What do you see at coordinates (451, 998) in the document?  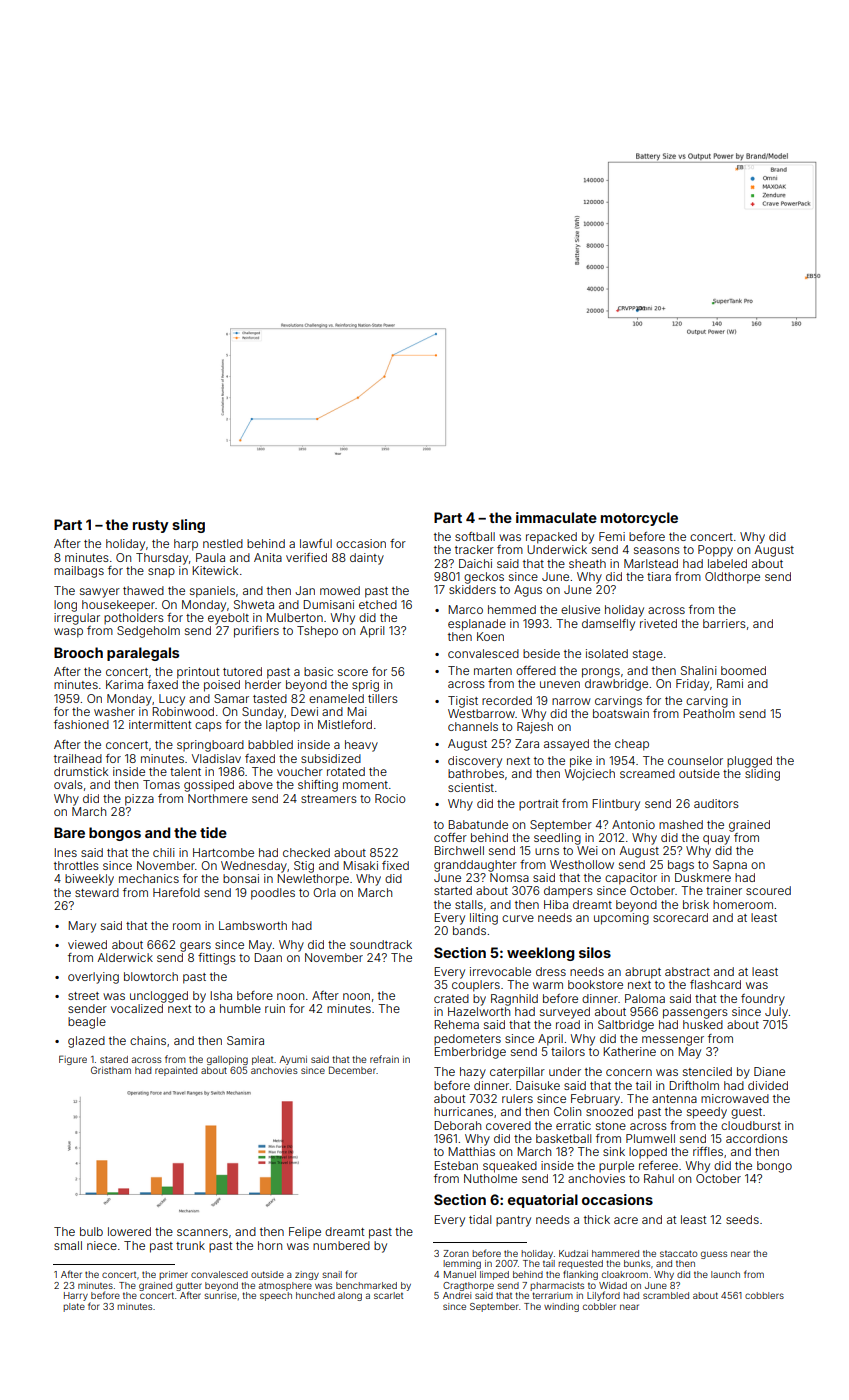 I see `crated` at bounding box center [451, 998].
